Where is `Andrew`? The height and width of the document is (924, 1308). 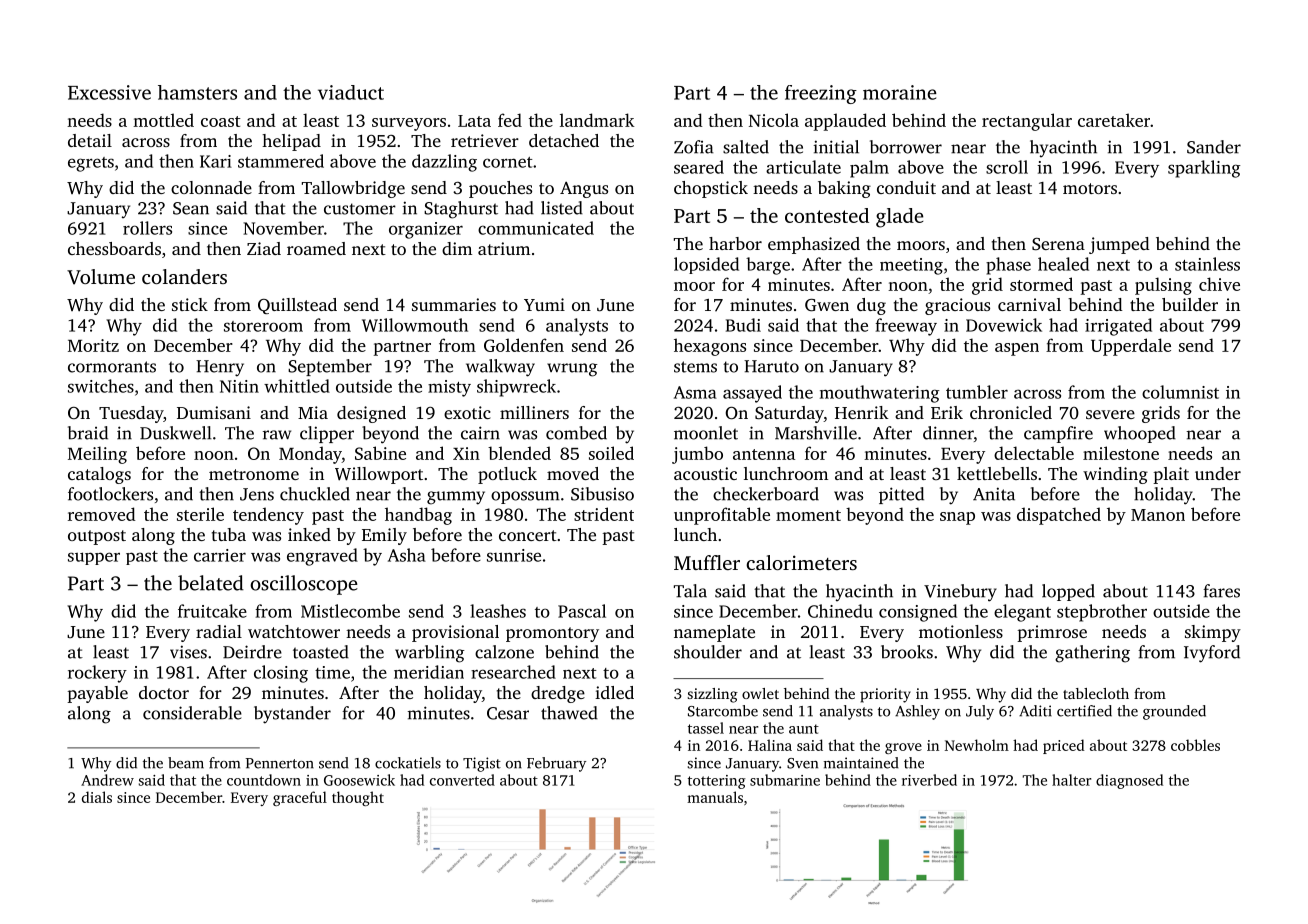 Andrew is located at coordinates (107, 780).
